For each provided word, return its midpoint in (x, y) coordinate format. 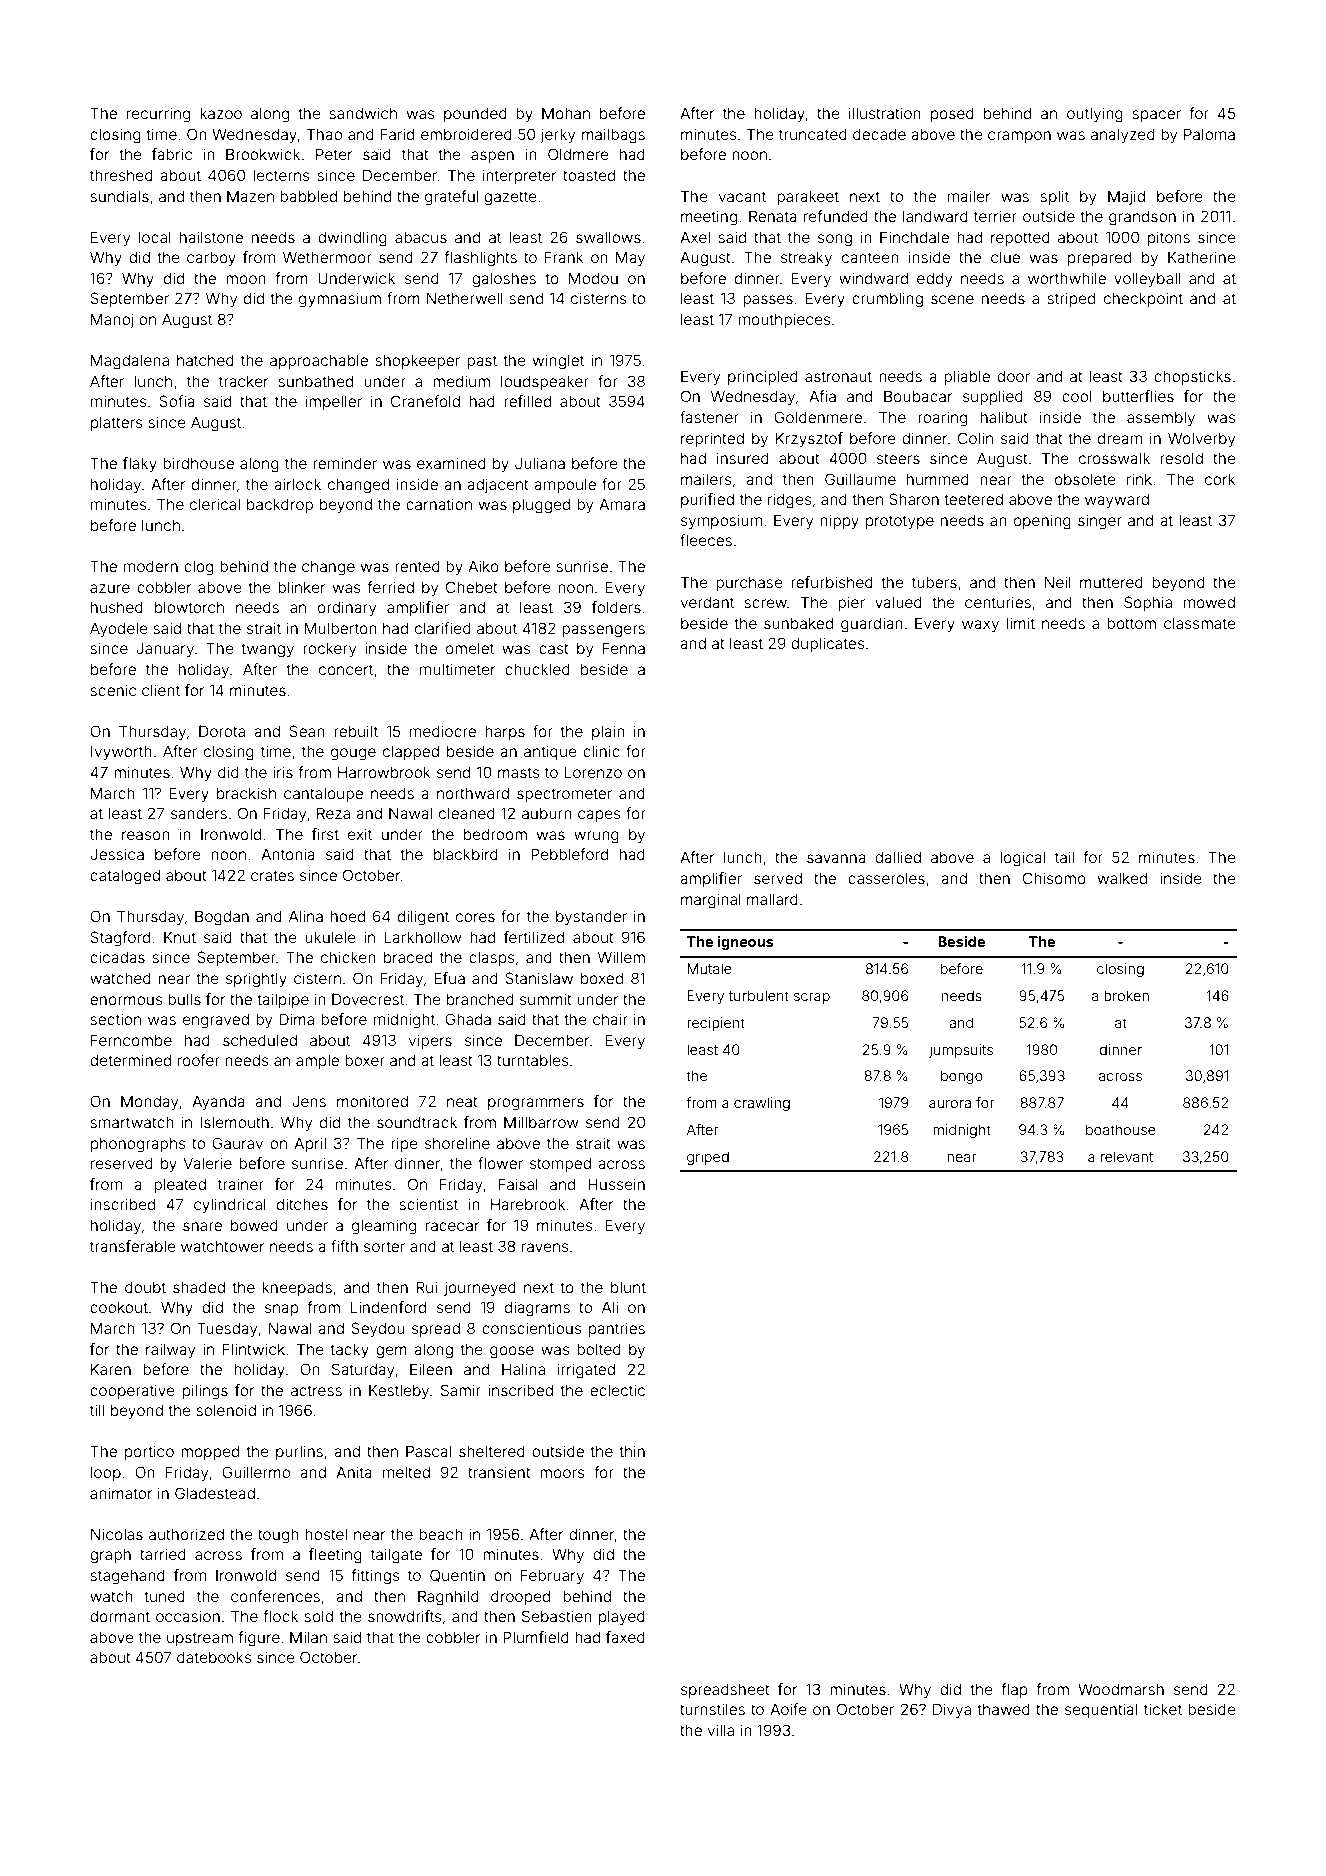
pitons (1169, 238)
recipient (716, 1024)
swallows (608, 237)
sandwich (363, 113)
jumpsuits (961, 1051)
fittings (375, 1577)
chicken (348, 957)
